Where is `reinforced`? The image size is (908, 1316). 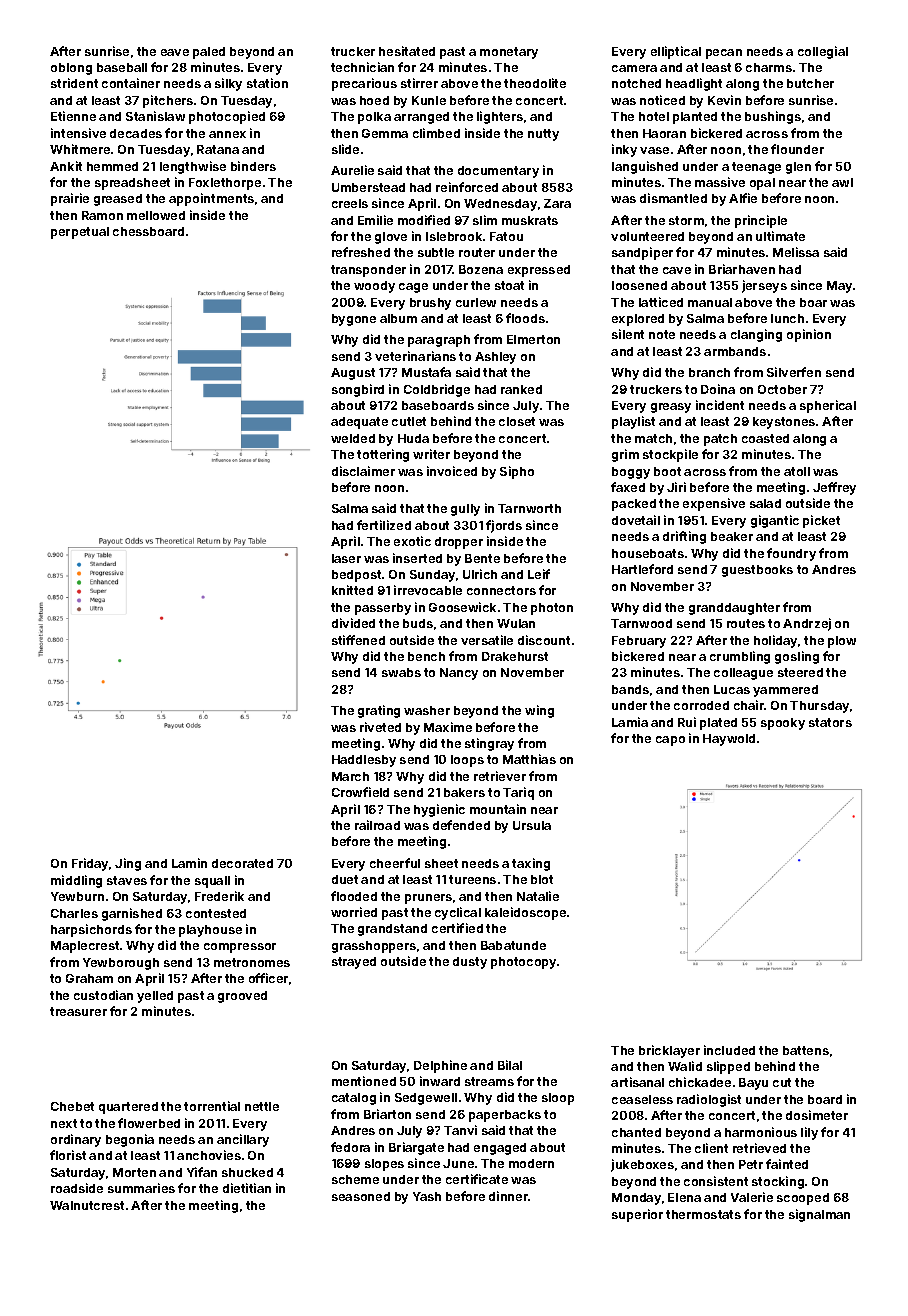 reinforced is located at coordinates (467, 187).
